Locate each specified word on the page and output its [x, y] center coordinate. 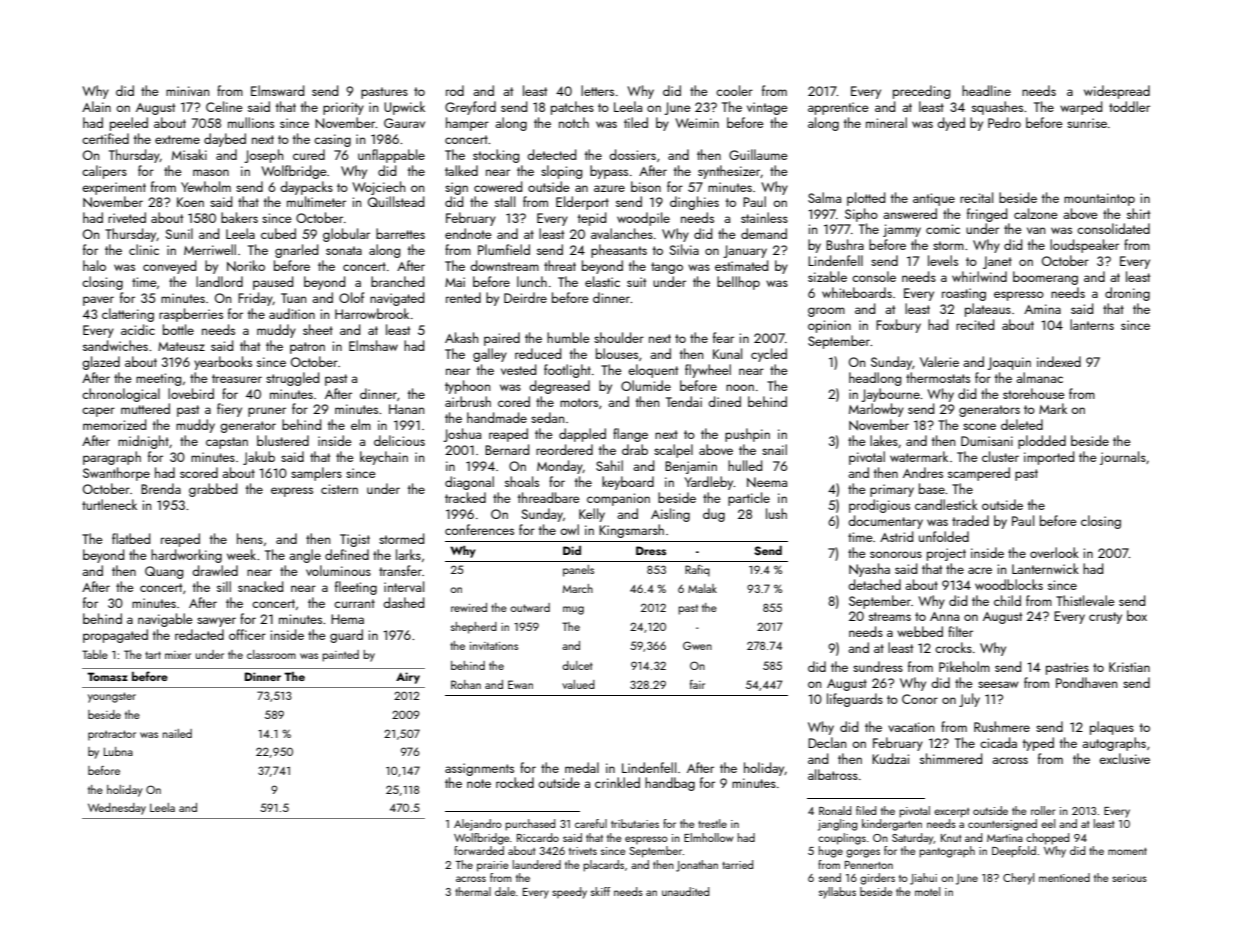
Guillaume [758, 154]
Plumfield [504, 249]
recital [976, 197]
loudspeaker [1084, 246]
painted [340, 656]
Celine [224, 106]
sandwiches [115, 345]
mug [573, 610]
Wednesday [117, 809]
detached [874, 584]
